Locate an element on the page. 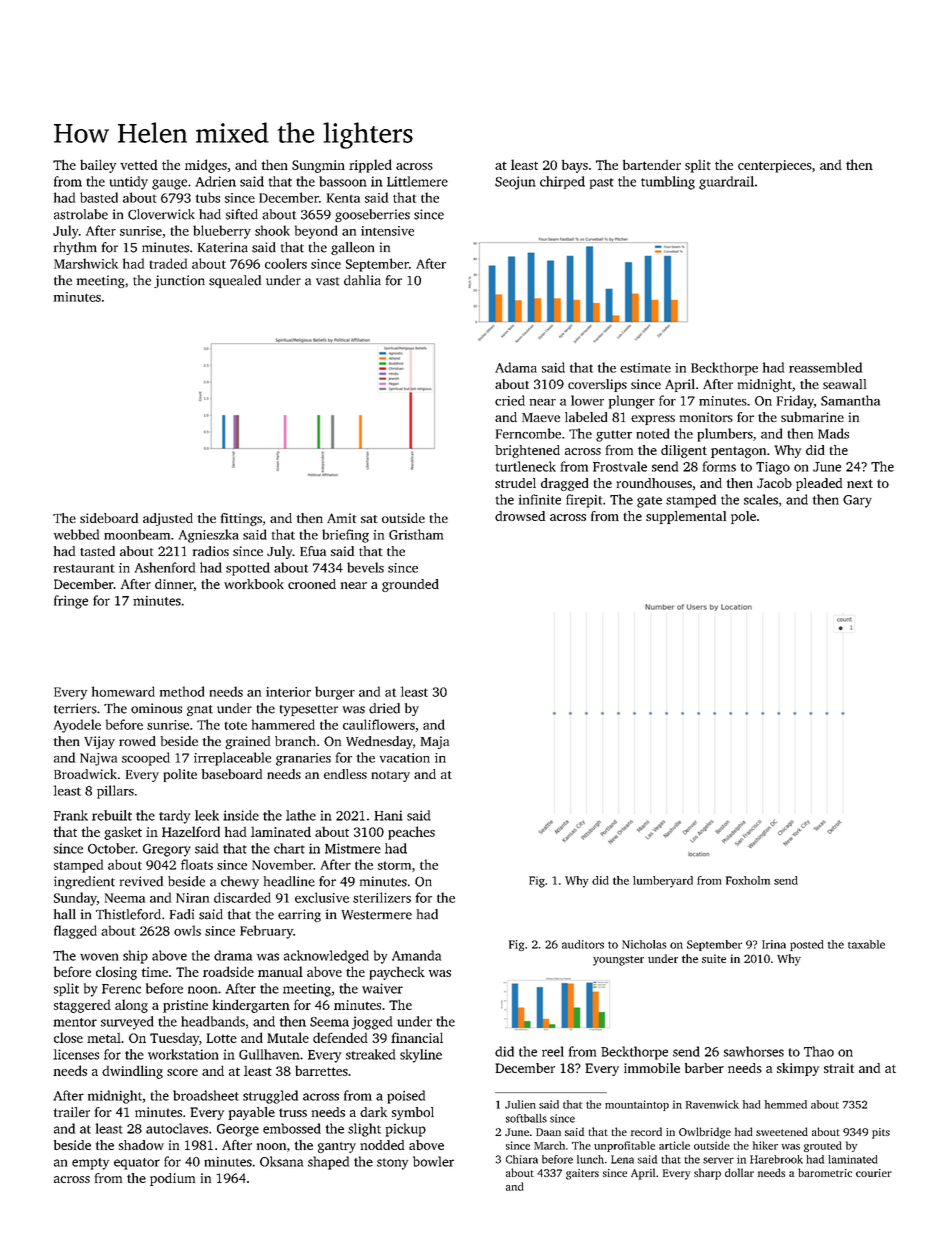 This page has height=1233, width=952. stony is located at coordinates (392, 1164).
